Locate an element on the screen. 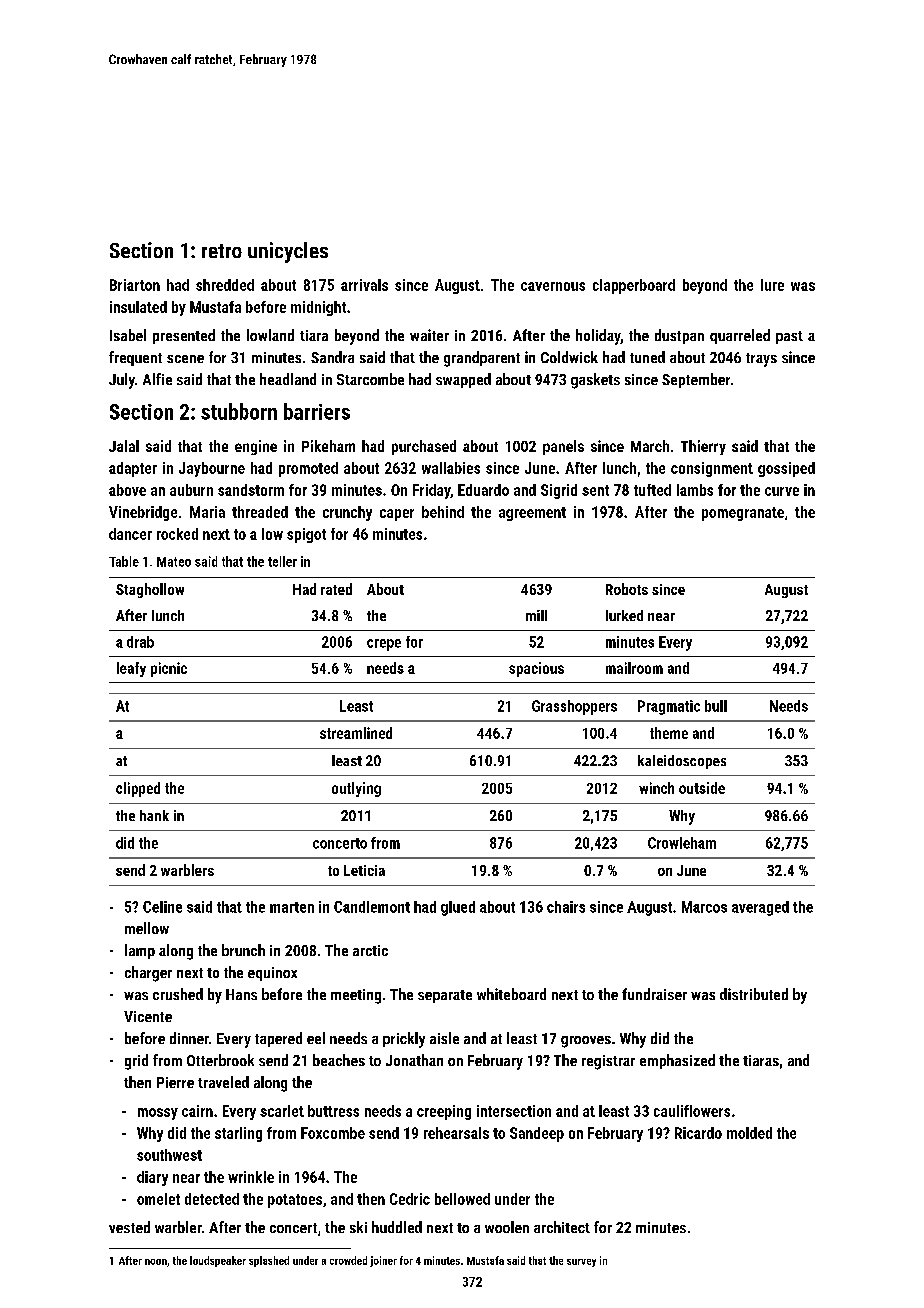 This screenshot has width=924, height=1308. aisle is located at coordinates (444, 1038).
